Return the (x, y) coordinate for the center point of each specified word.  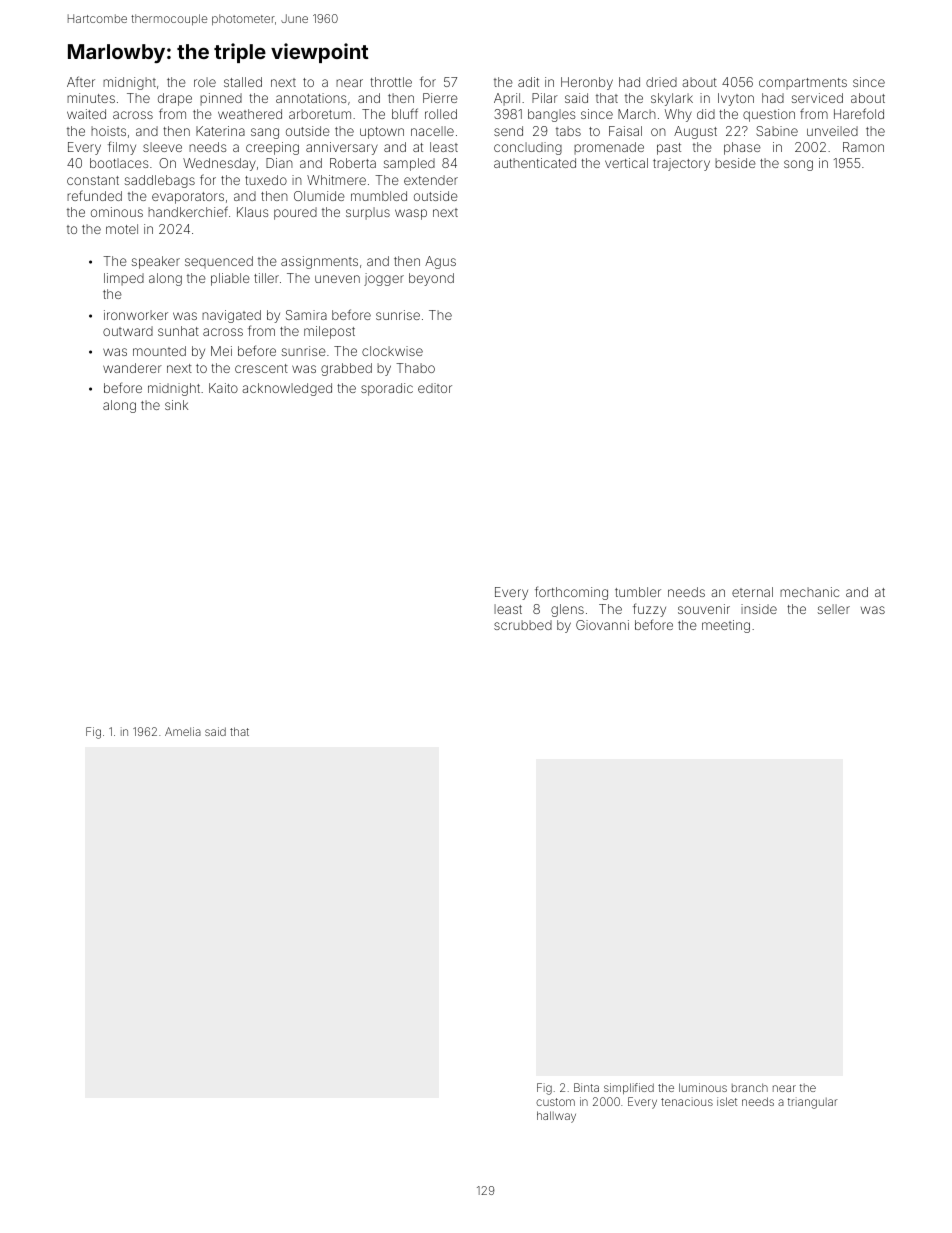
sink (176, 405)
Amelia (183, 731)
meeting (726, 626)
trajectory (681, 164)
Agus (440, 262)
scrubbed (523, 625)
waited (86, 114)
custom (555, 1102)
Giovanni (602, 625)
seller (834, 609)
